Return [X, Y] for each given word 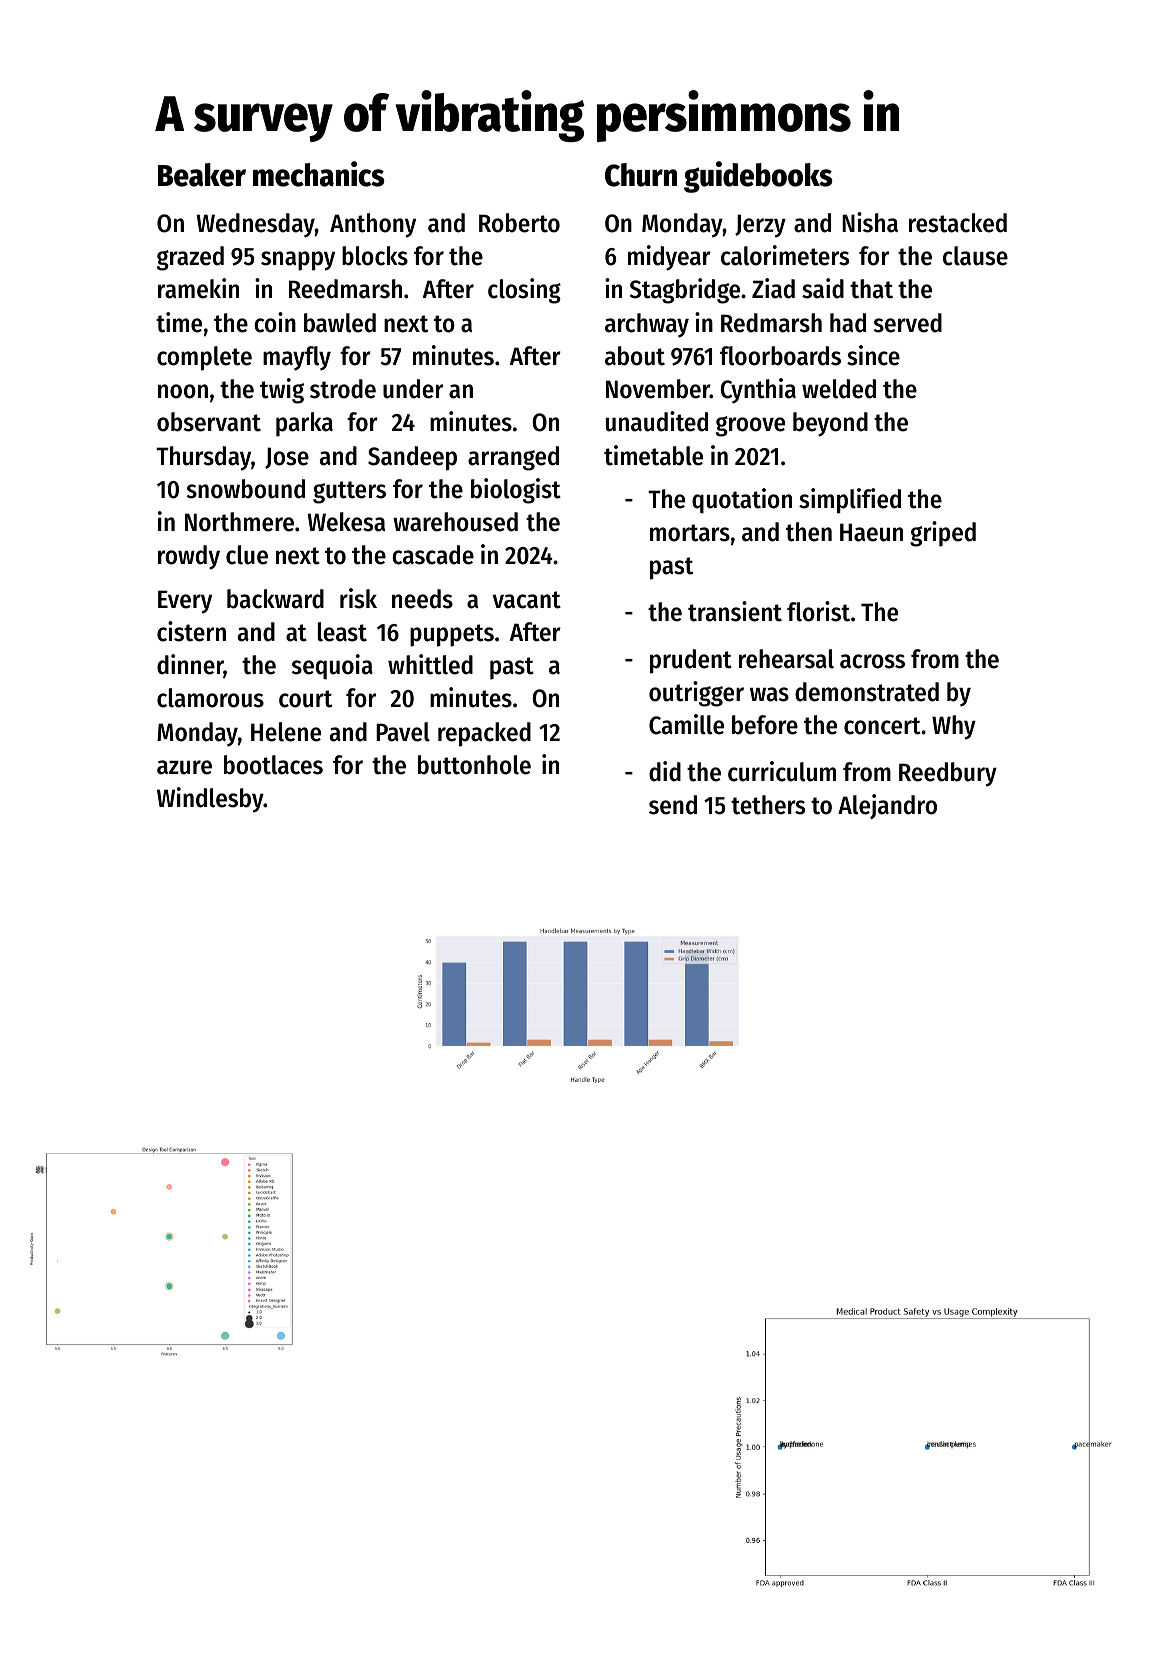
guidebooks [758, 177]
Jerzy [760, 226]
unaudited [657, 421]
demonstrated [867, 692]
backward [275, 599]
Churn [641, 175]
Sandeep [412, 458]
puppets [452, 635]
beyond [830, 424]
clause [975, 256]
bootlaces [273, 765]
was [769, 694]
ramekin [198, 288]
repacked [484, 734]
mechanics [318, 174]
